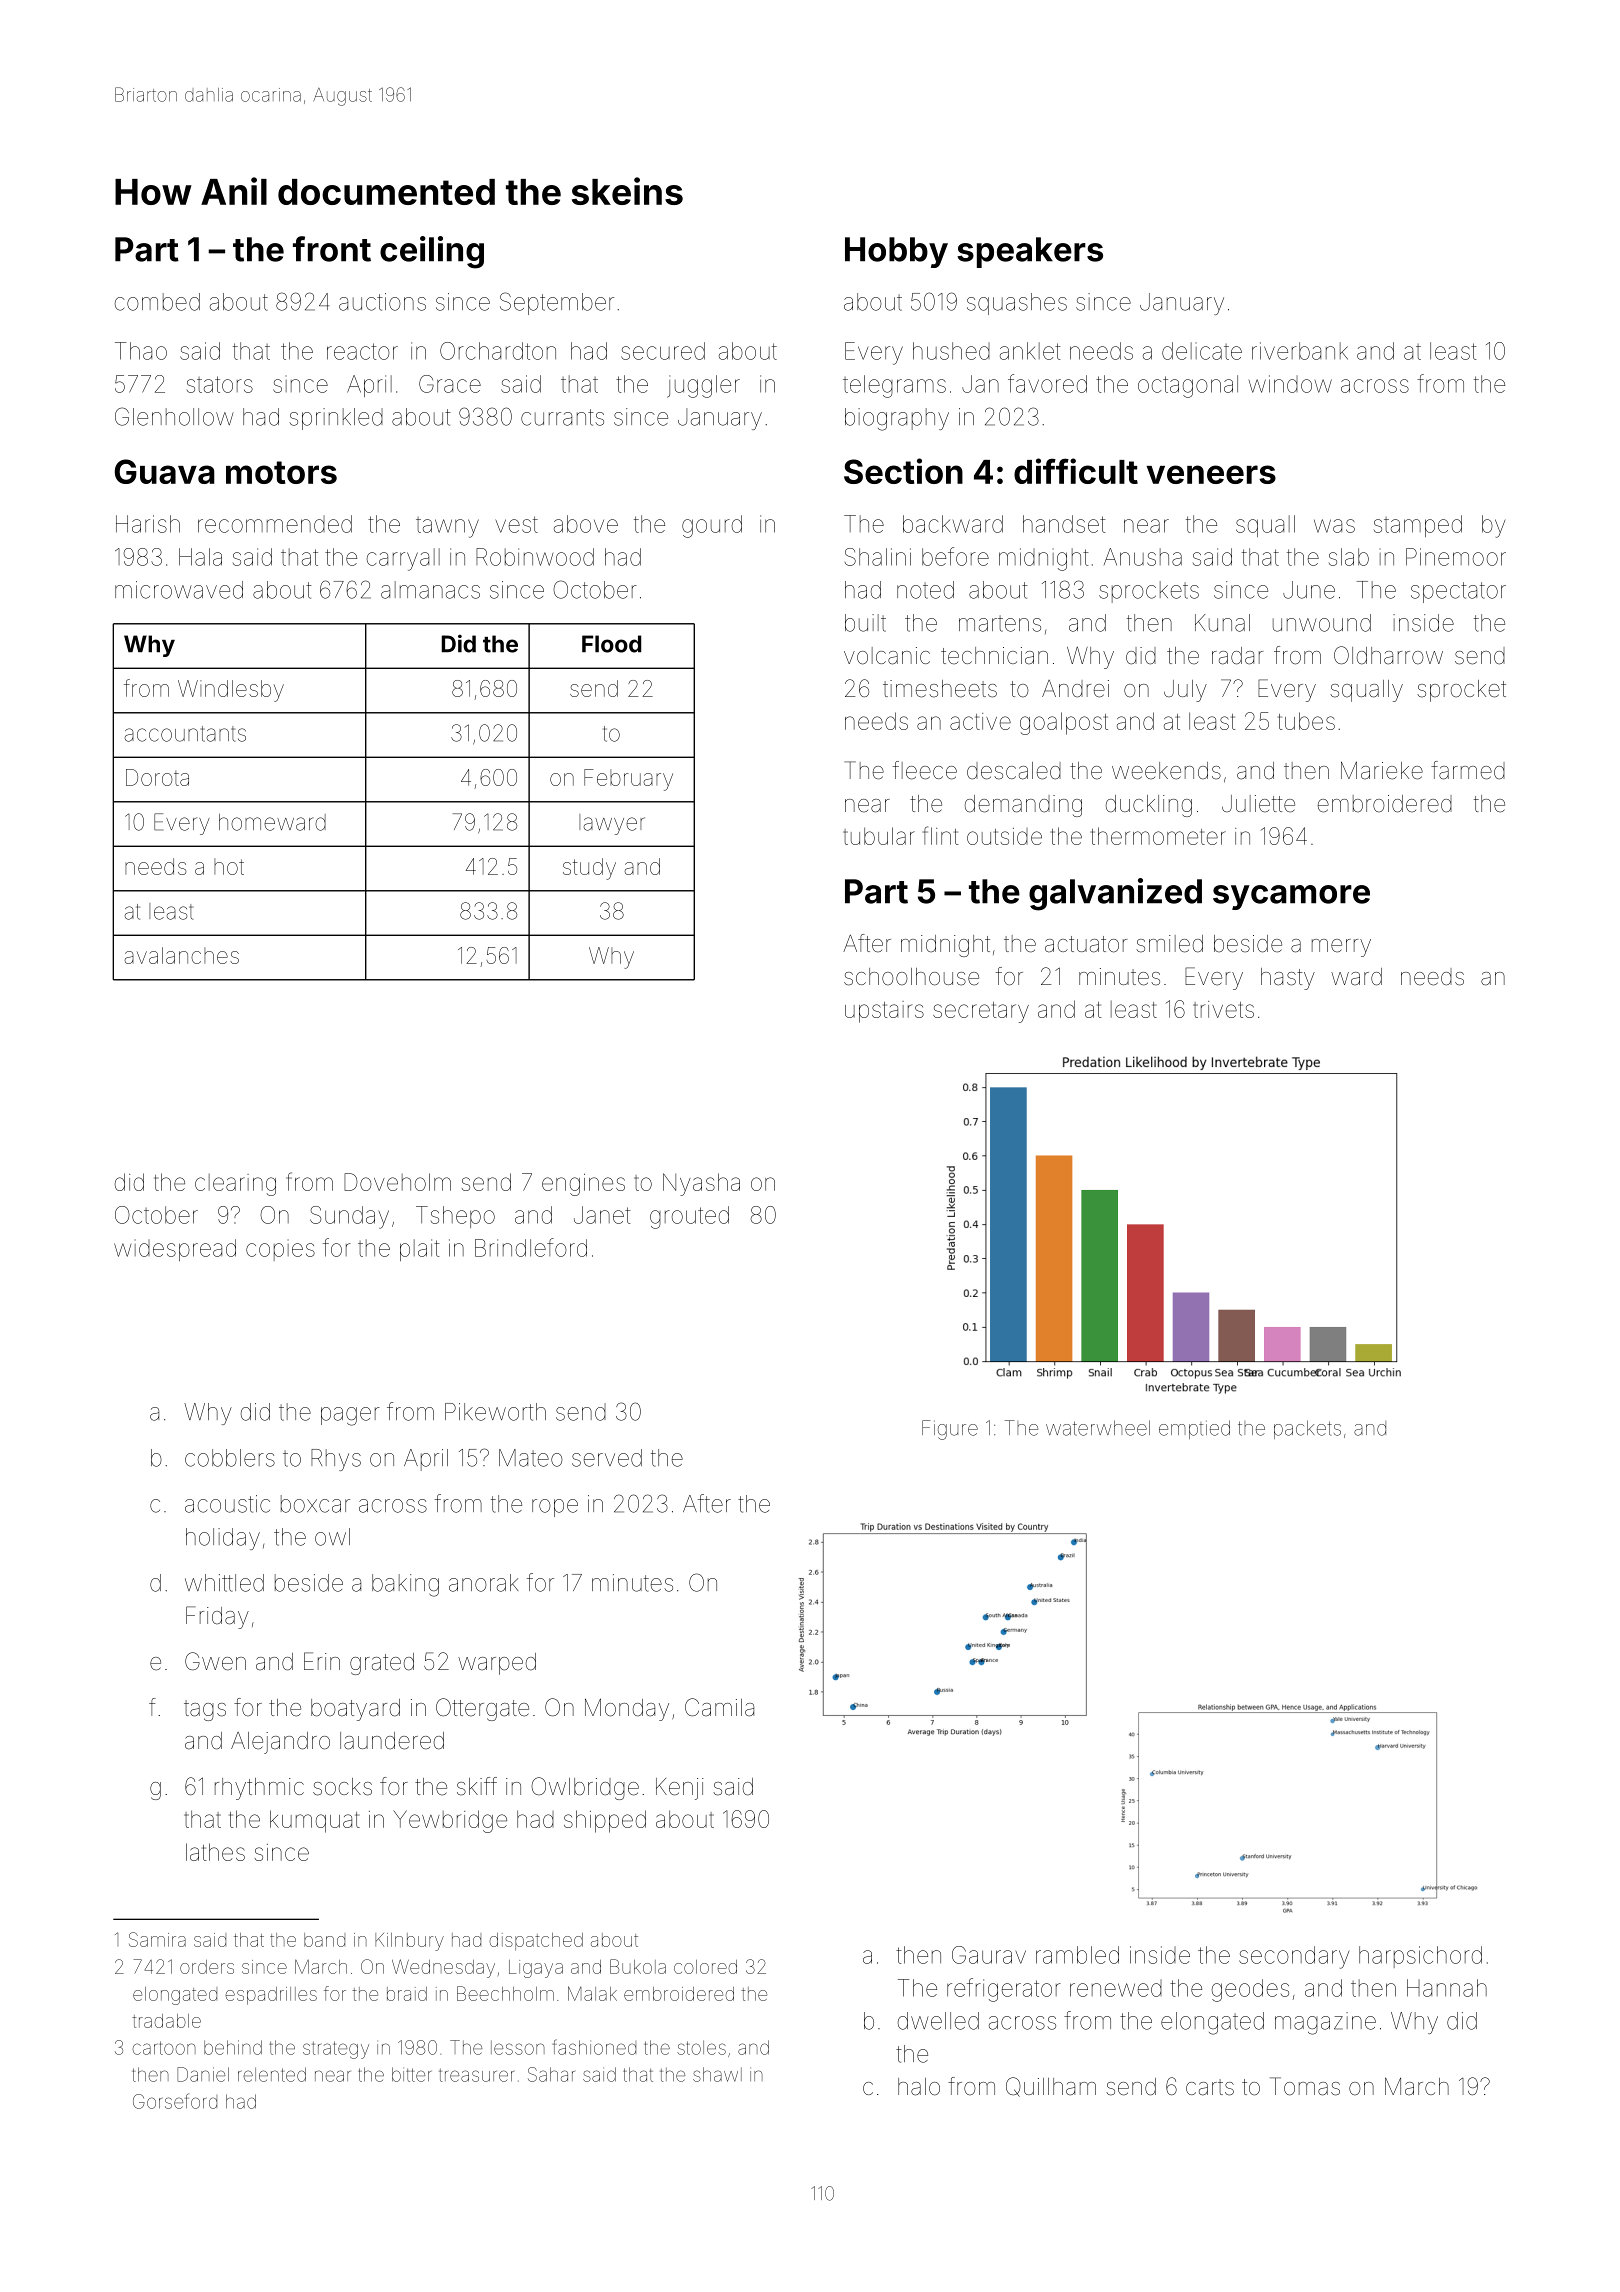  I want to click on merry, so click(1341, 948).
